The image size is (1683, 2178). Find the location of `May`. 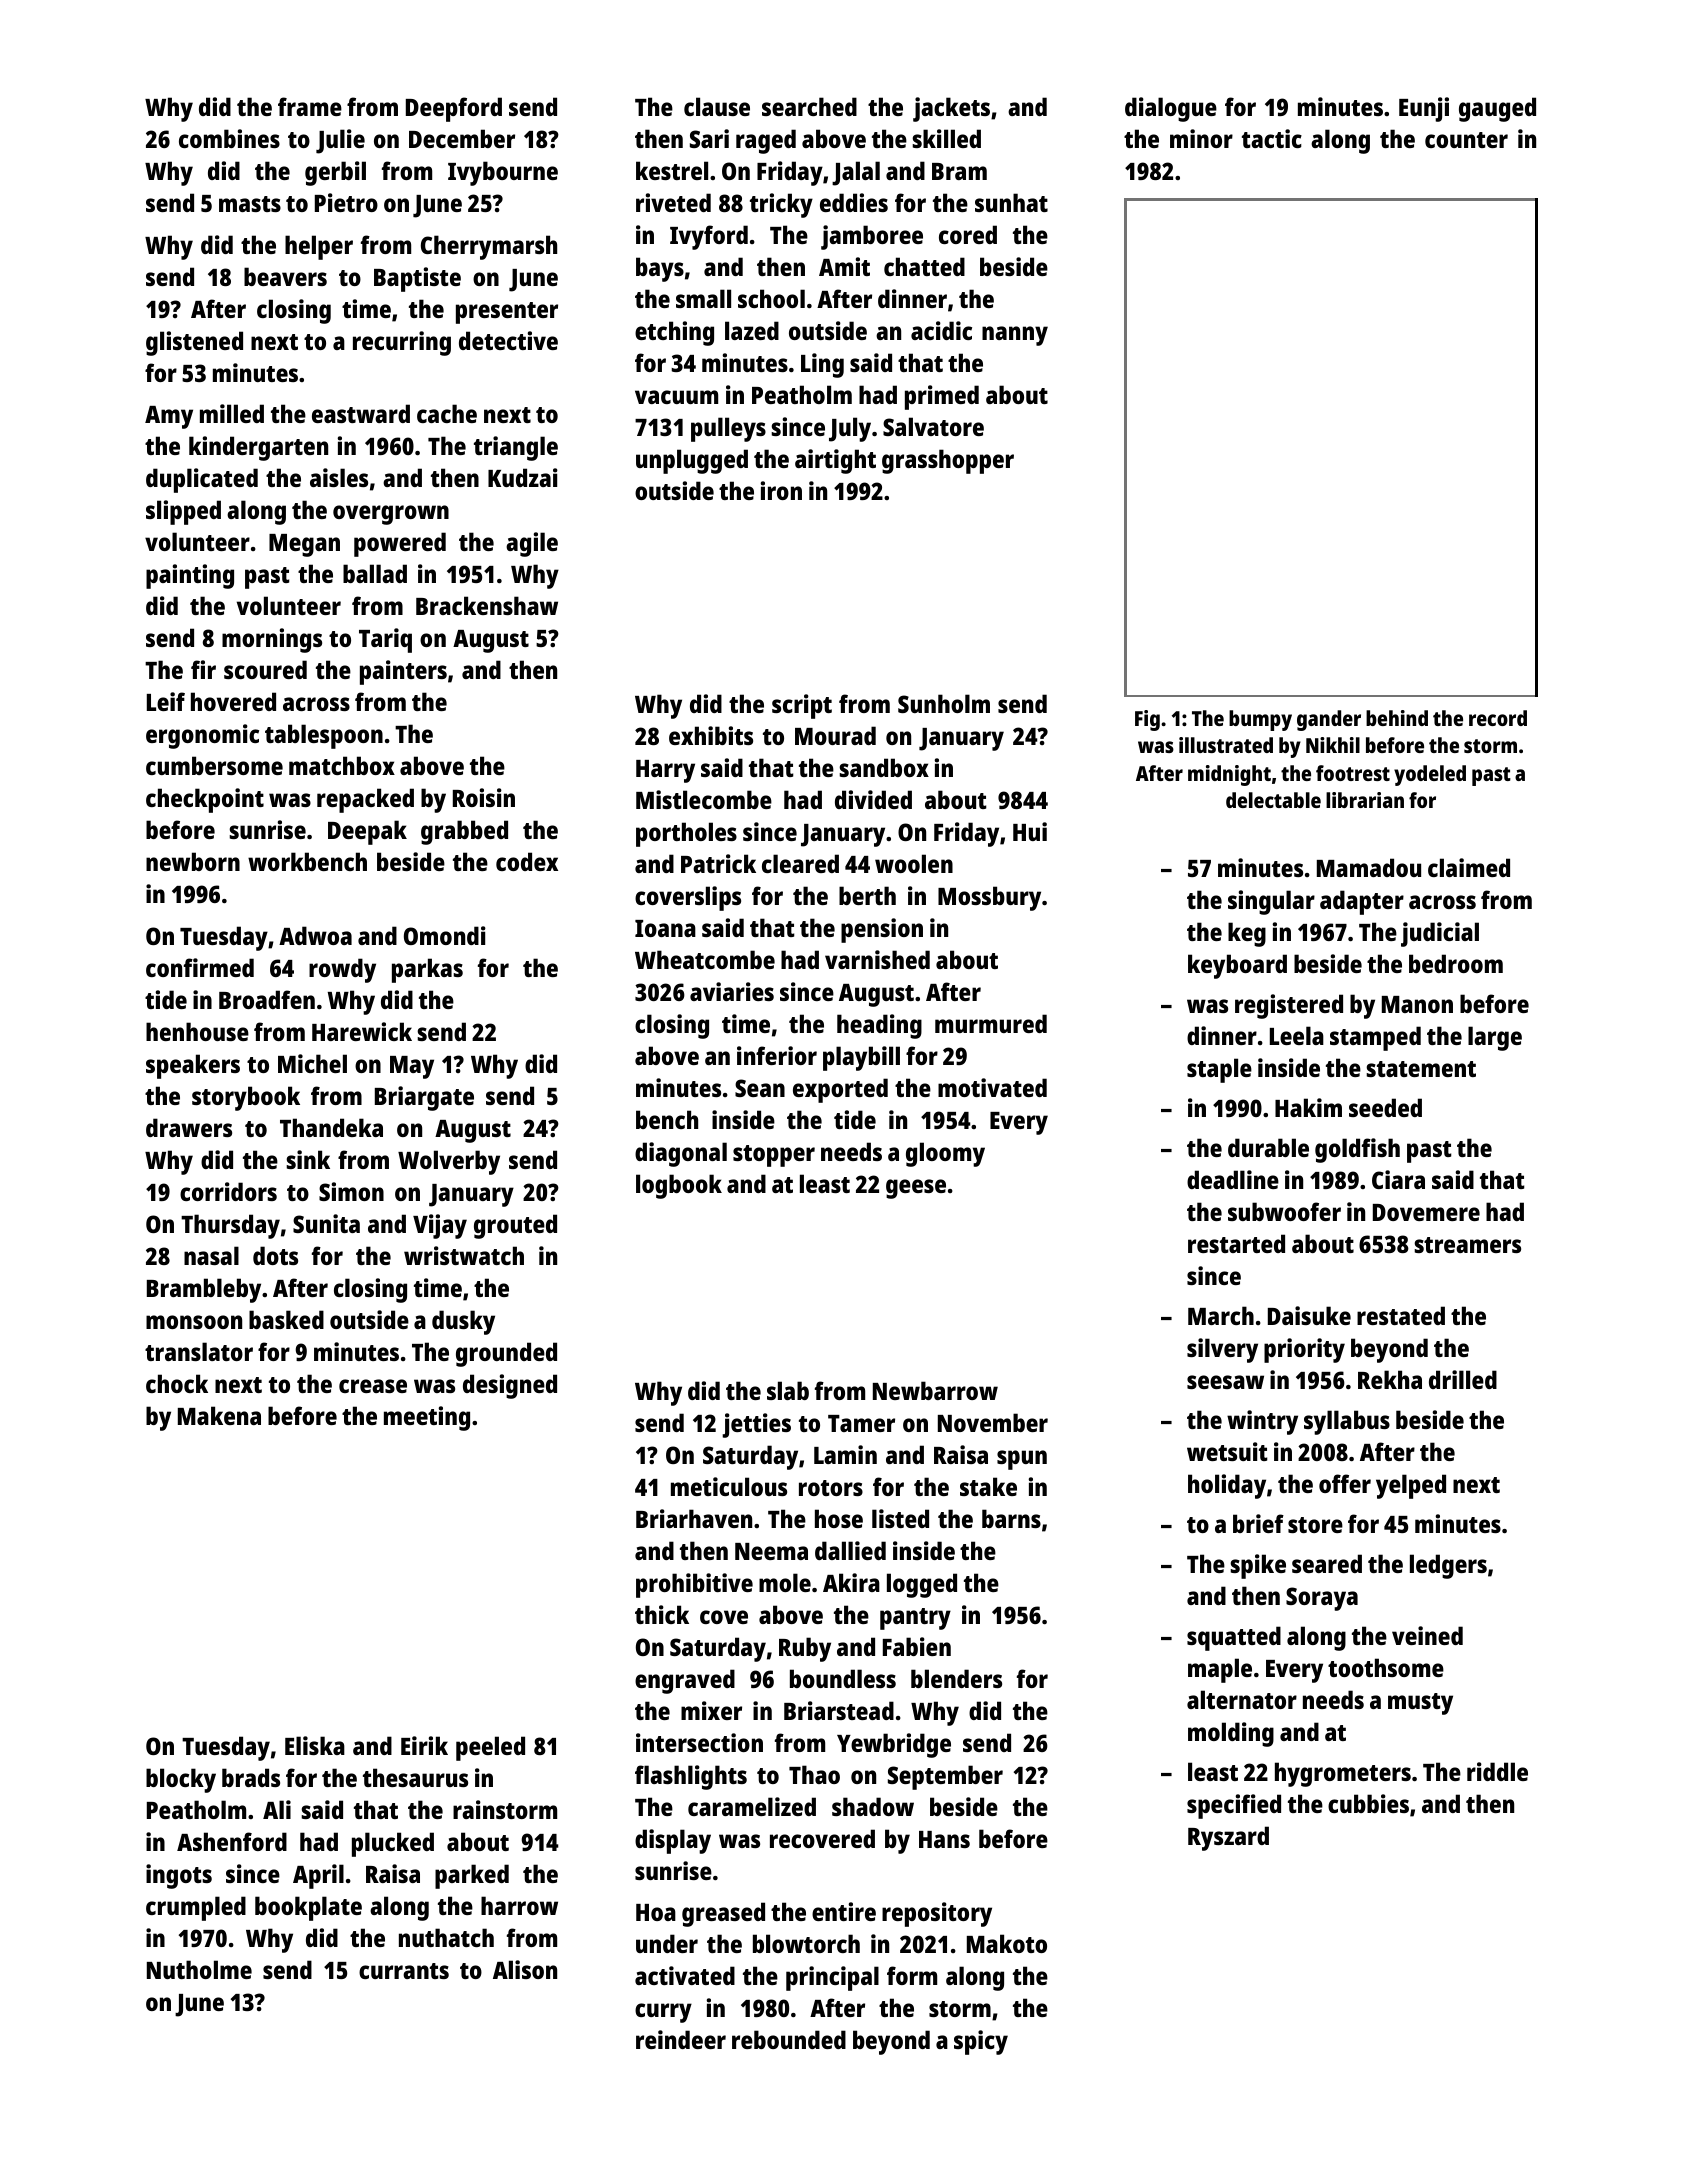

May is located at coordinates (412, 1067).
